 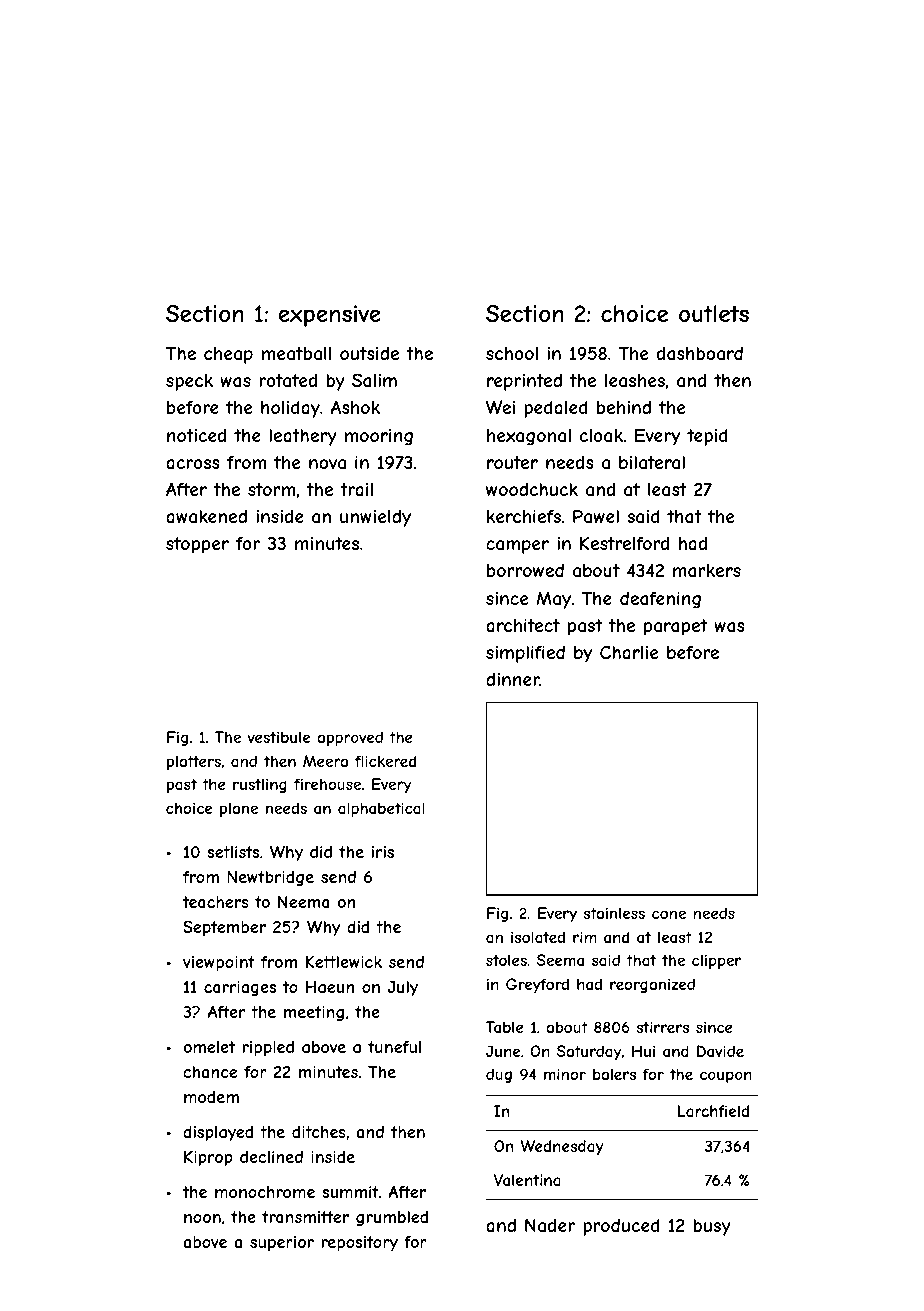 What do you see at coordinates (379, 437) in the screenshot?
I see `mooring` at bounding box center [379, 437].
